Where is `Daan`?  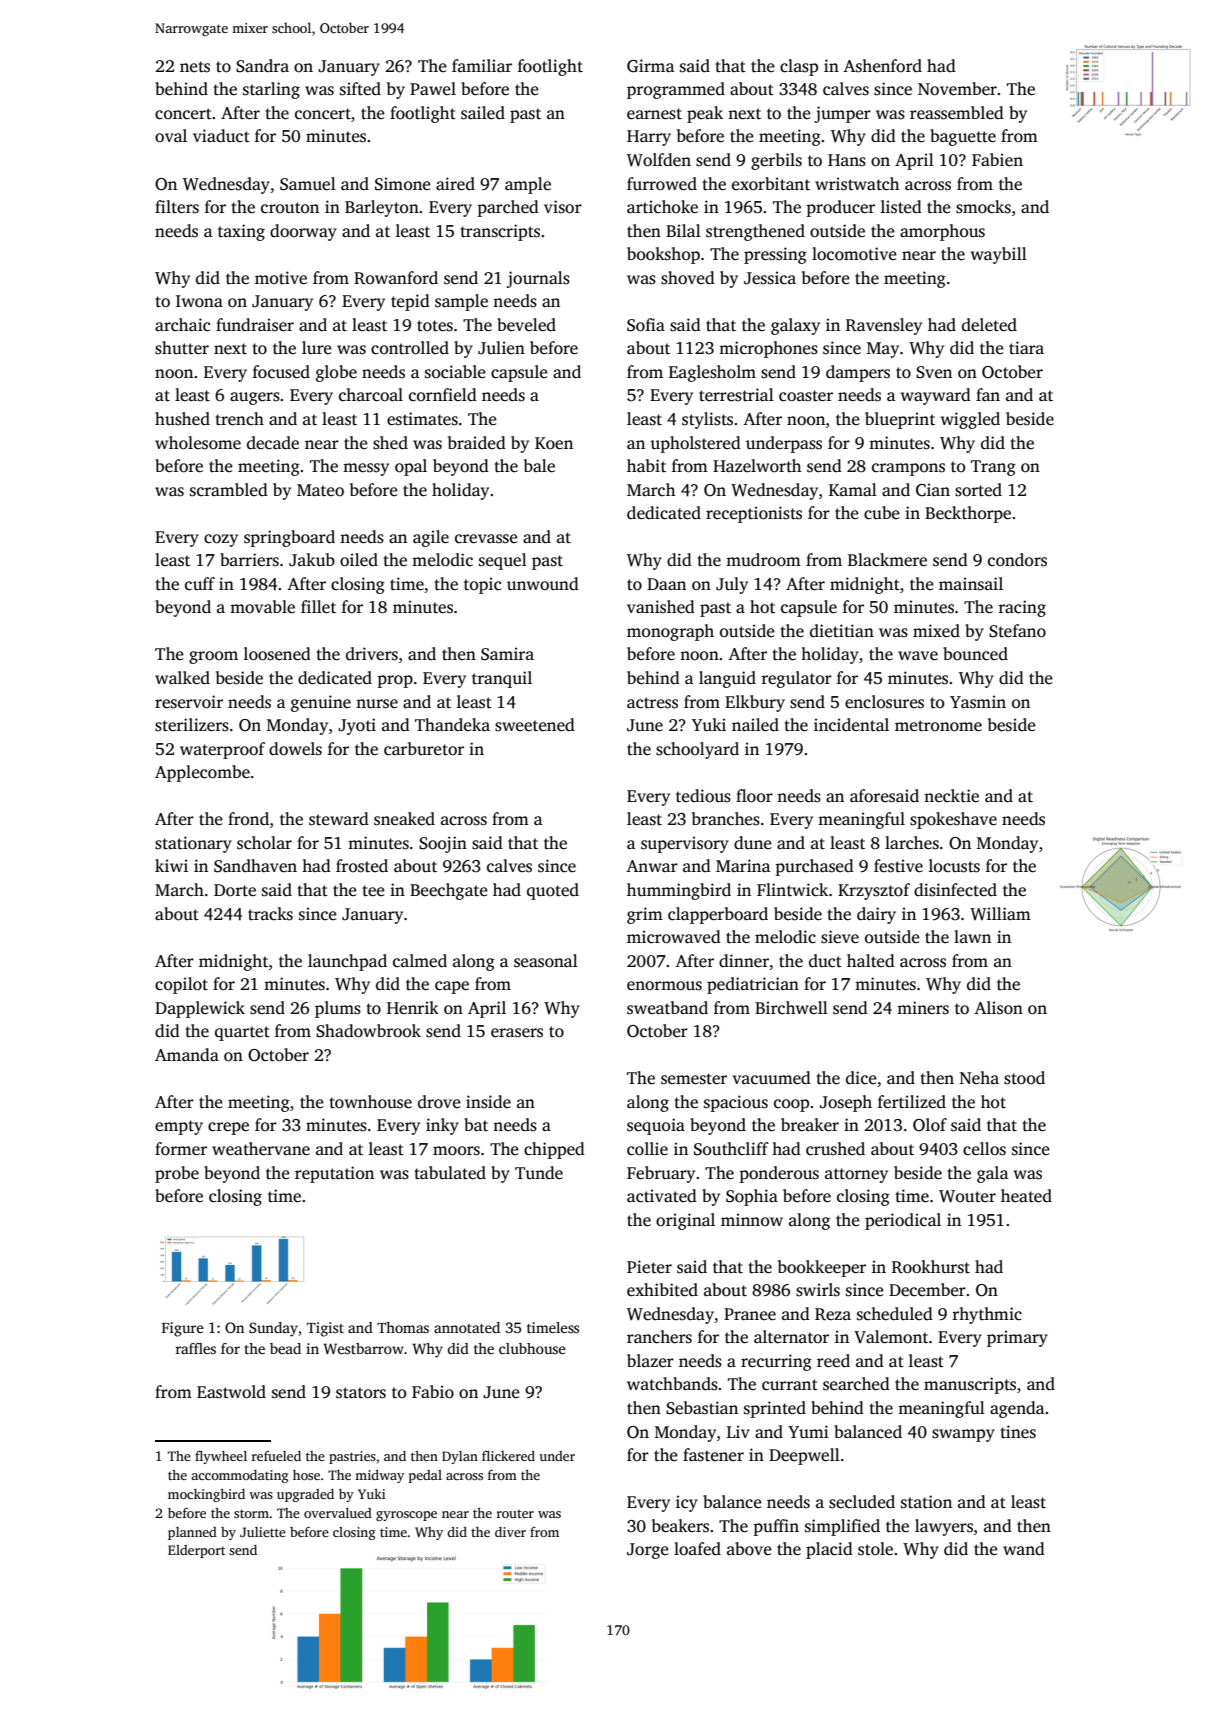 Daan is located at coordinates (666, 584).
